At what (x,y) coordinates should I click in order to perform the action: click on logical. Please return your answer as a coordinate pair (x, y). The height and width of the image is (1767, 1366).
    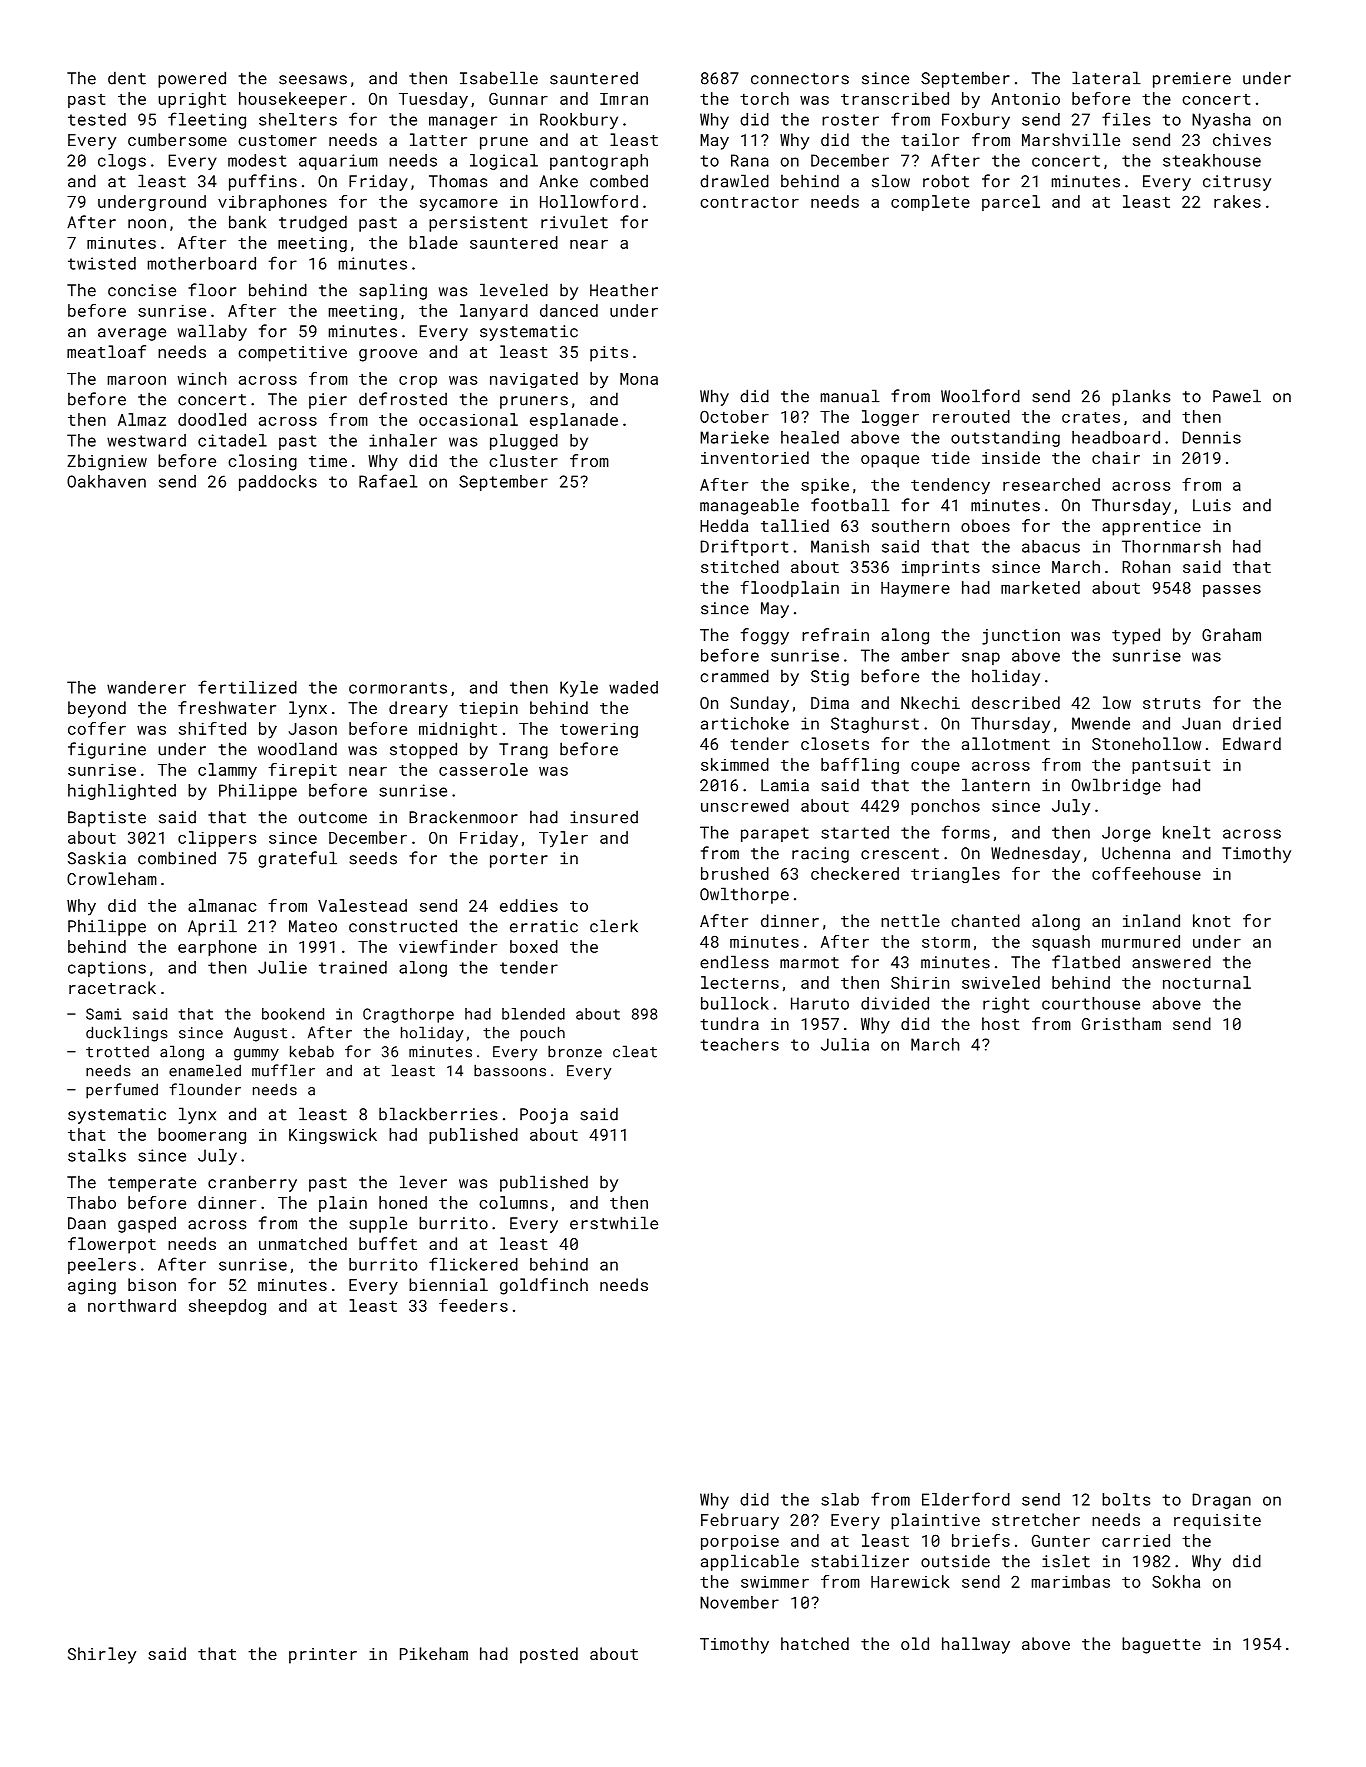
    Looking at the image, I should click on (504, 162).
